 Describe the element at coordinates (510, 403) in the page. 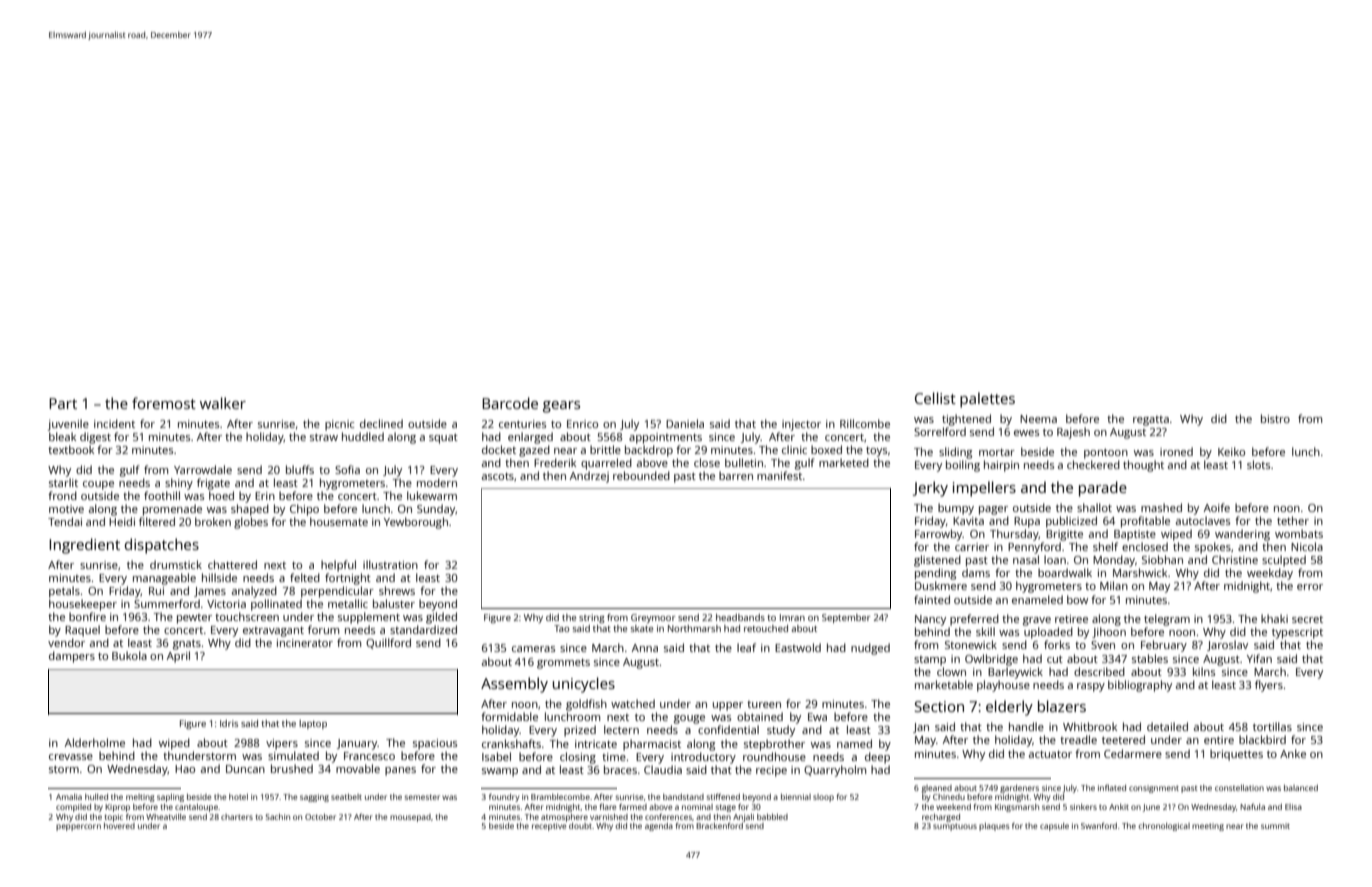

I see `Barcode` at that location.
